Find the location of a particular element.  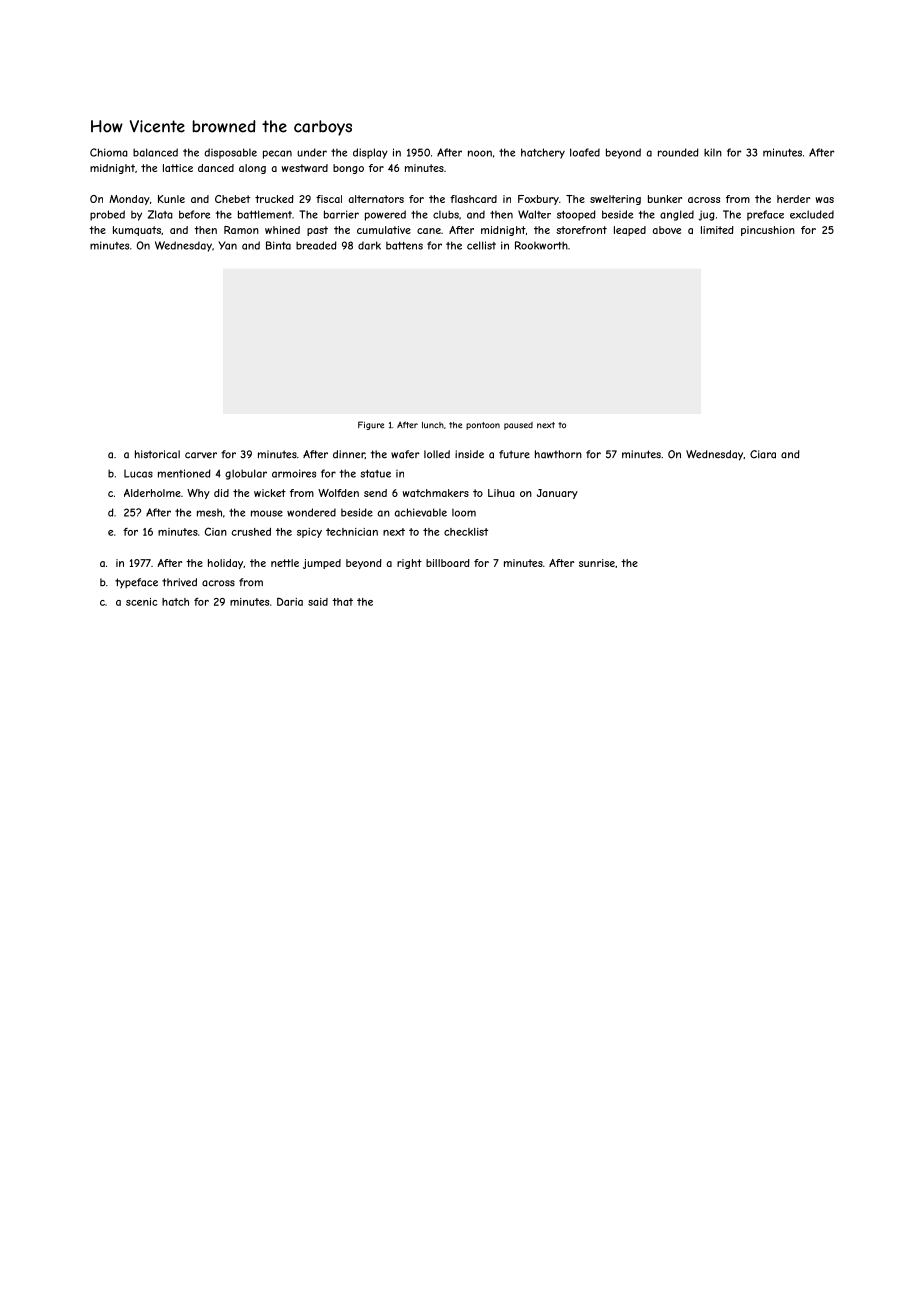

rounded is located at coordinates (678, 152).
